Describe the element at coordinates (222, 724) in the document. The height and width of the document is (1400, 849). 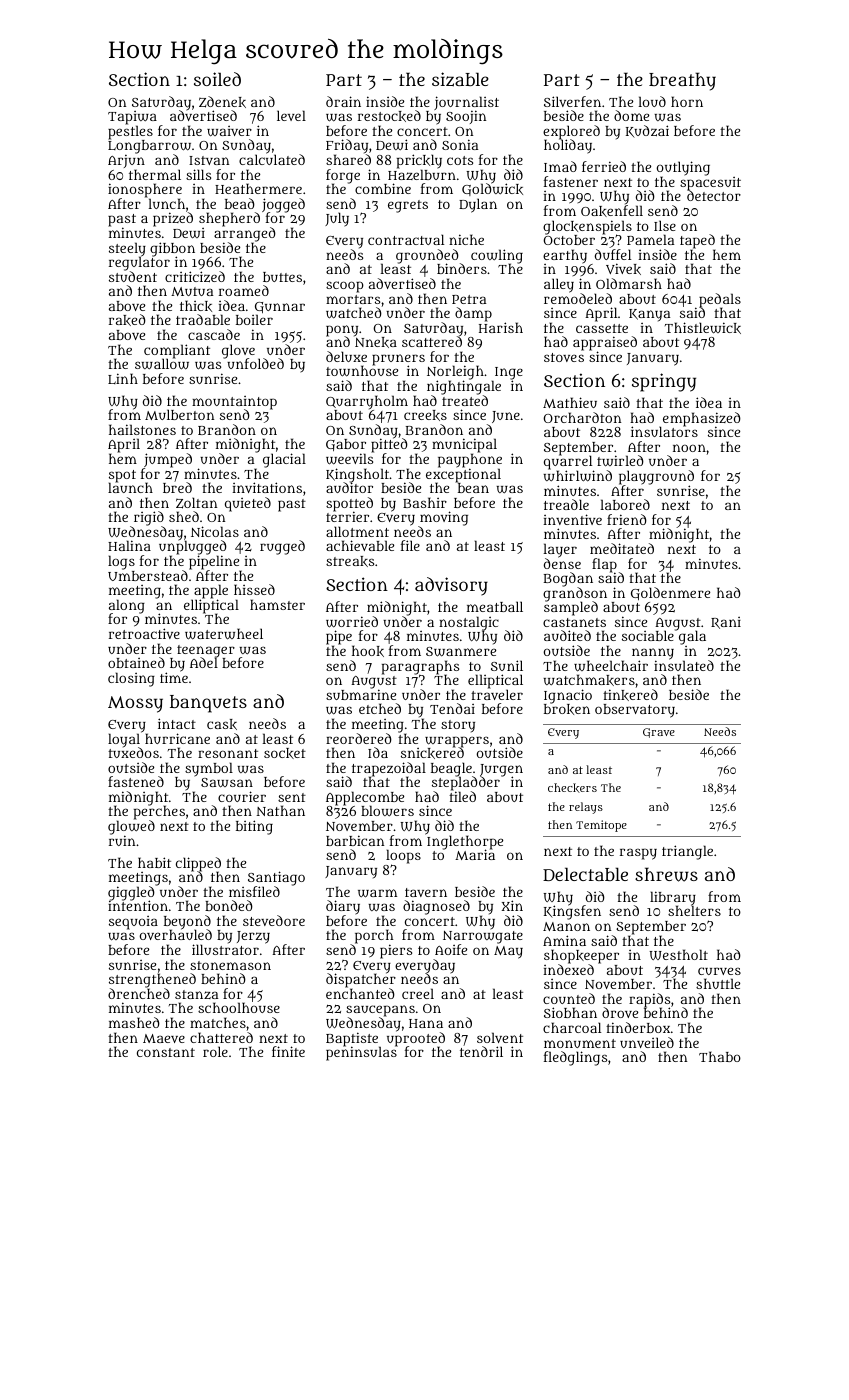
I see `cask` at that location.
